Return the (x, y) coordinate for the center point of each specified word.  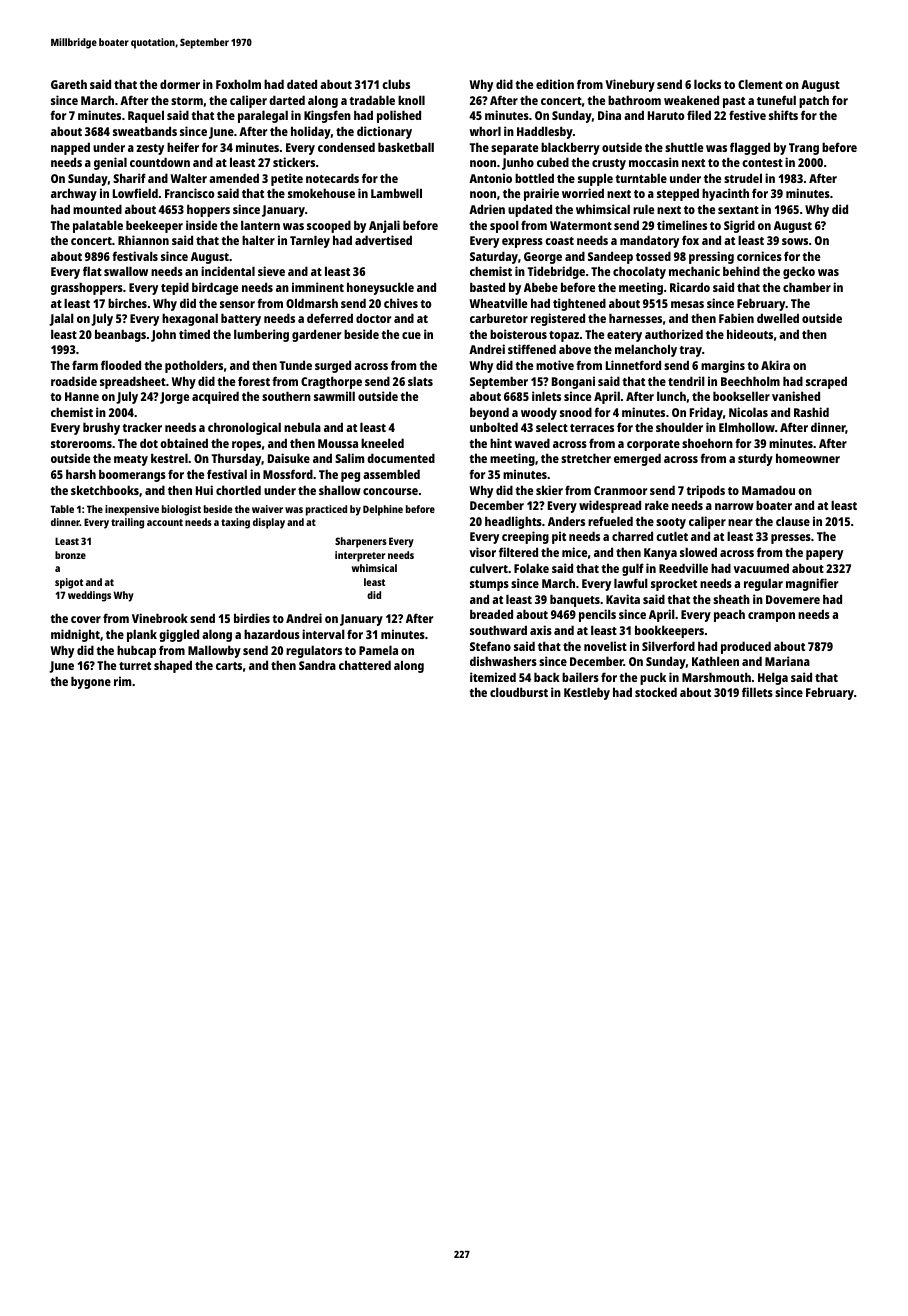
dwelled (778, 318)
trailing (127, 523)
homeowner (808, 458)
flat (92, 271)
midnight (75, 635)
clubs (396, 84)
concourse (390, 491)
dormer (180, 84)
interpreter (360, 556)
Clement (760, 84)
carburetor (499, 318)
